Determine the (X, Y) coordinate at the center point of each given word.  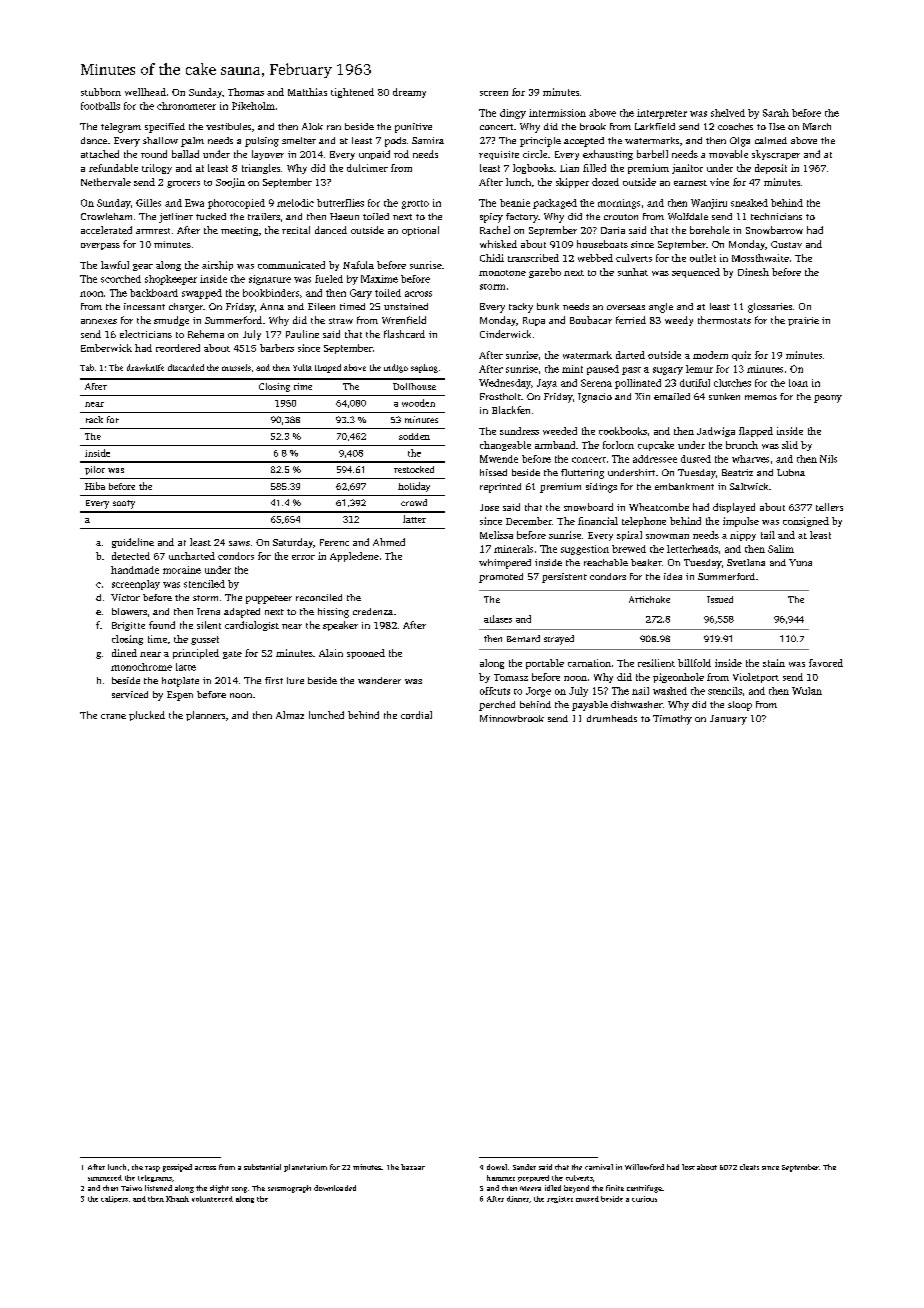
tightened (352, 93)
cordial (416, 715)
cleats (749, 1167)
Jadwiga (716, 432)
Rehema (206, 334)
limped (328, 368)
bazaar (413, 1167)
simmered (105, 1178)
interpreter (662, 114)
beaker (646, 562)
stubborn (101, 92)
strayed (559, 640)
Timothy (672, 720)
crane (113, 716)
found (162, 625)
